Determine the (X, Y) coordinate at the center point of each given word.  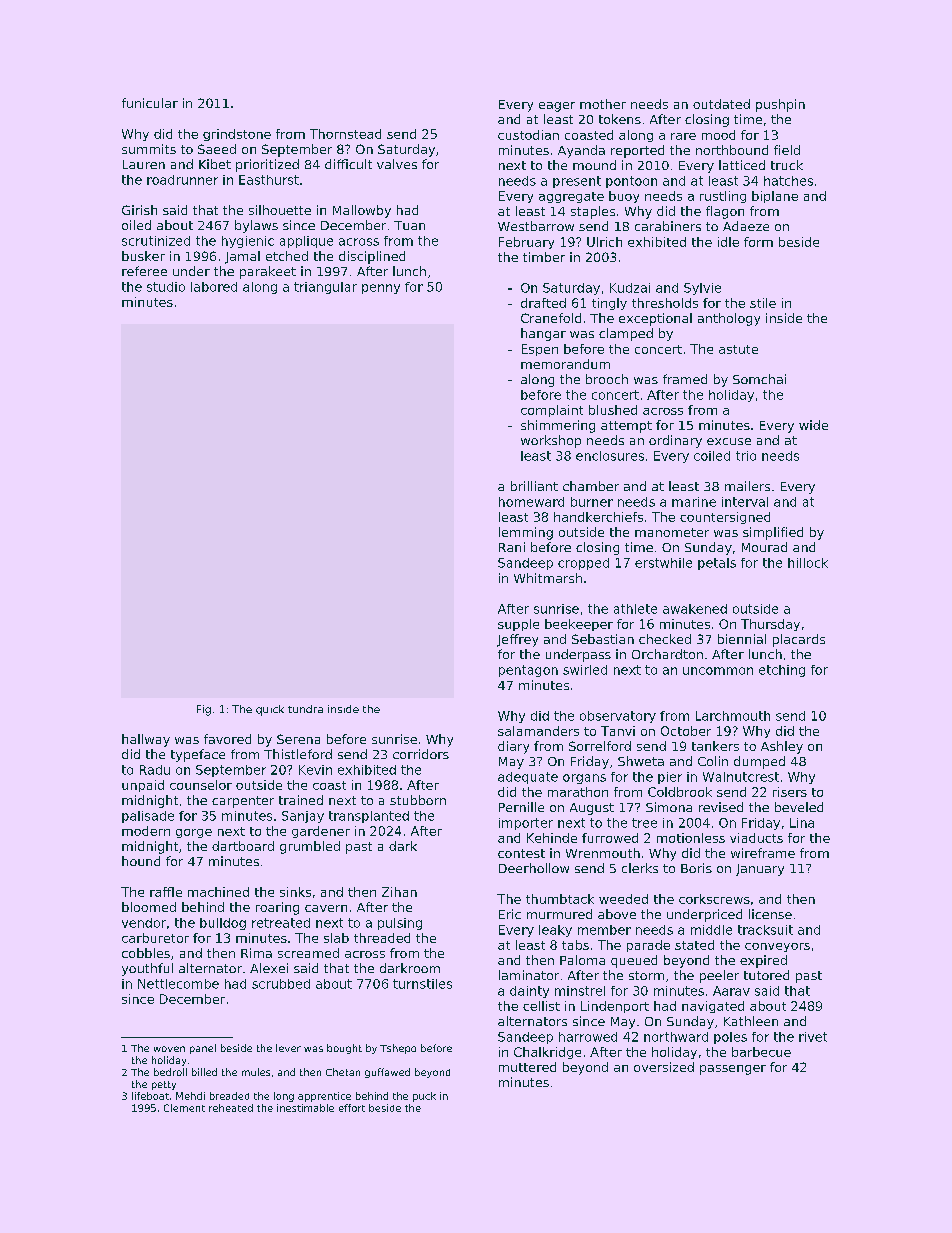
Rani (512, 547)
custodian (528, 135)
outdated (721, 104)
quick (270, 710)
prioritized (267, 165)
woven (169, 1049)
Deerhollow (534, 868)
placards (799, 640)
